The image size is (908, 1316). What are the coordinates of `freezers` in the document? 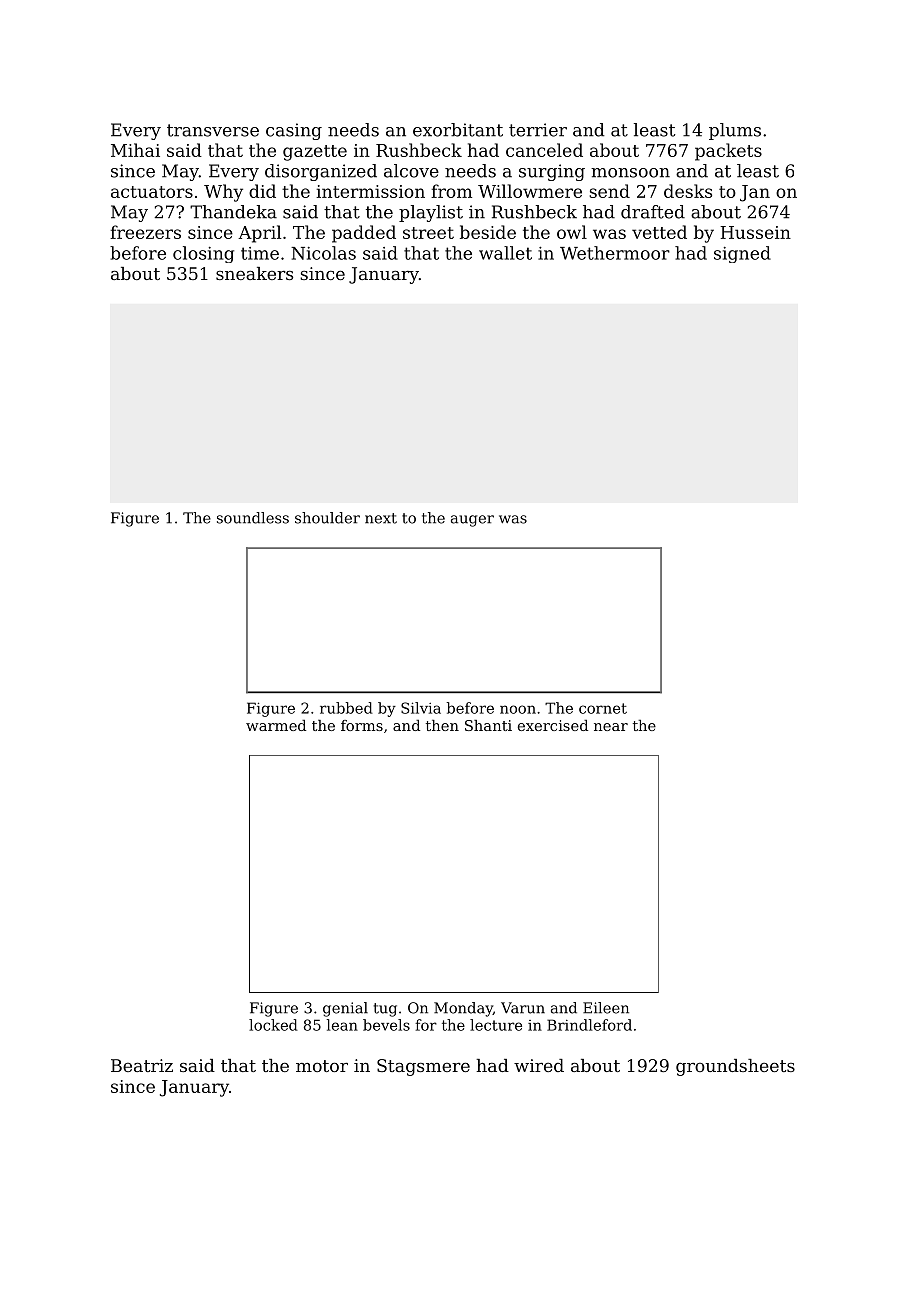 It's located at (145, 232).
